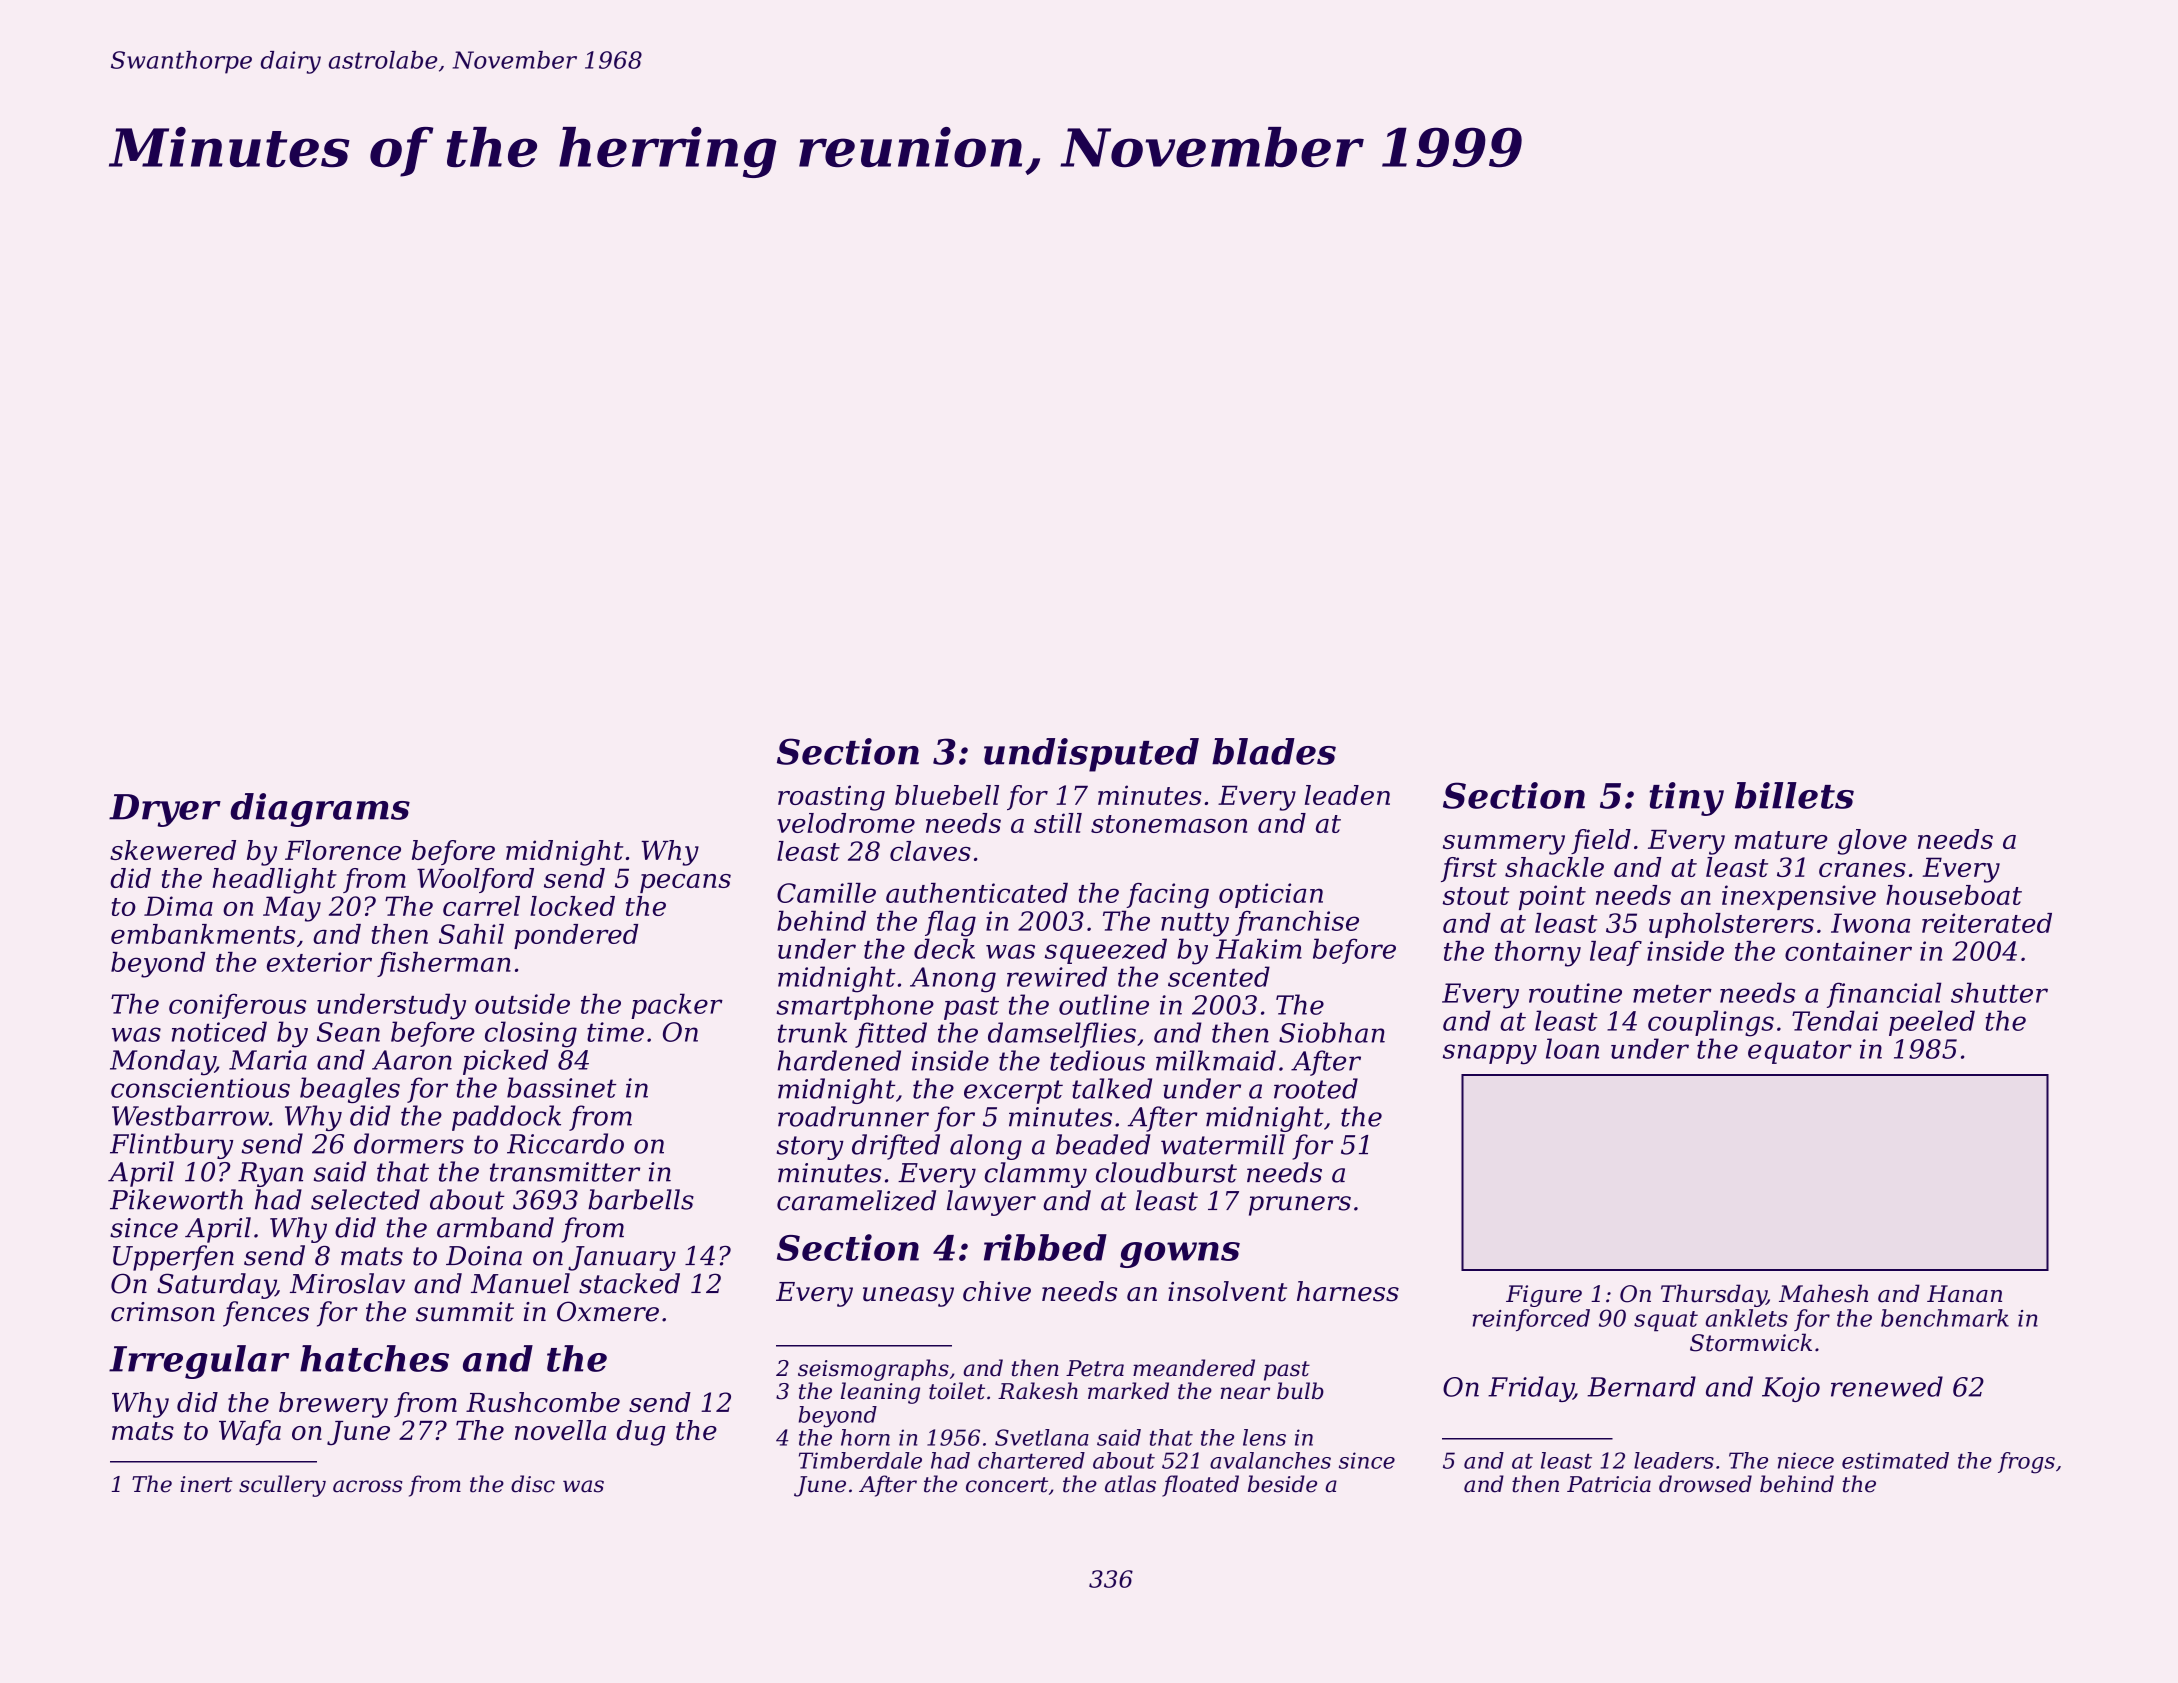  I want to click on excerpt, so click(1013, 1092).
